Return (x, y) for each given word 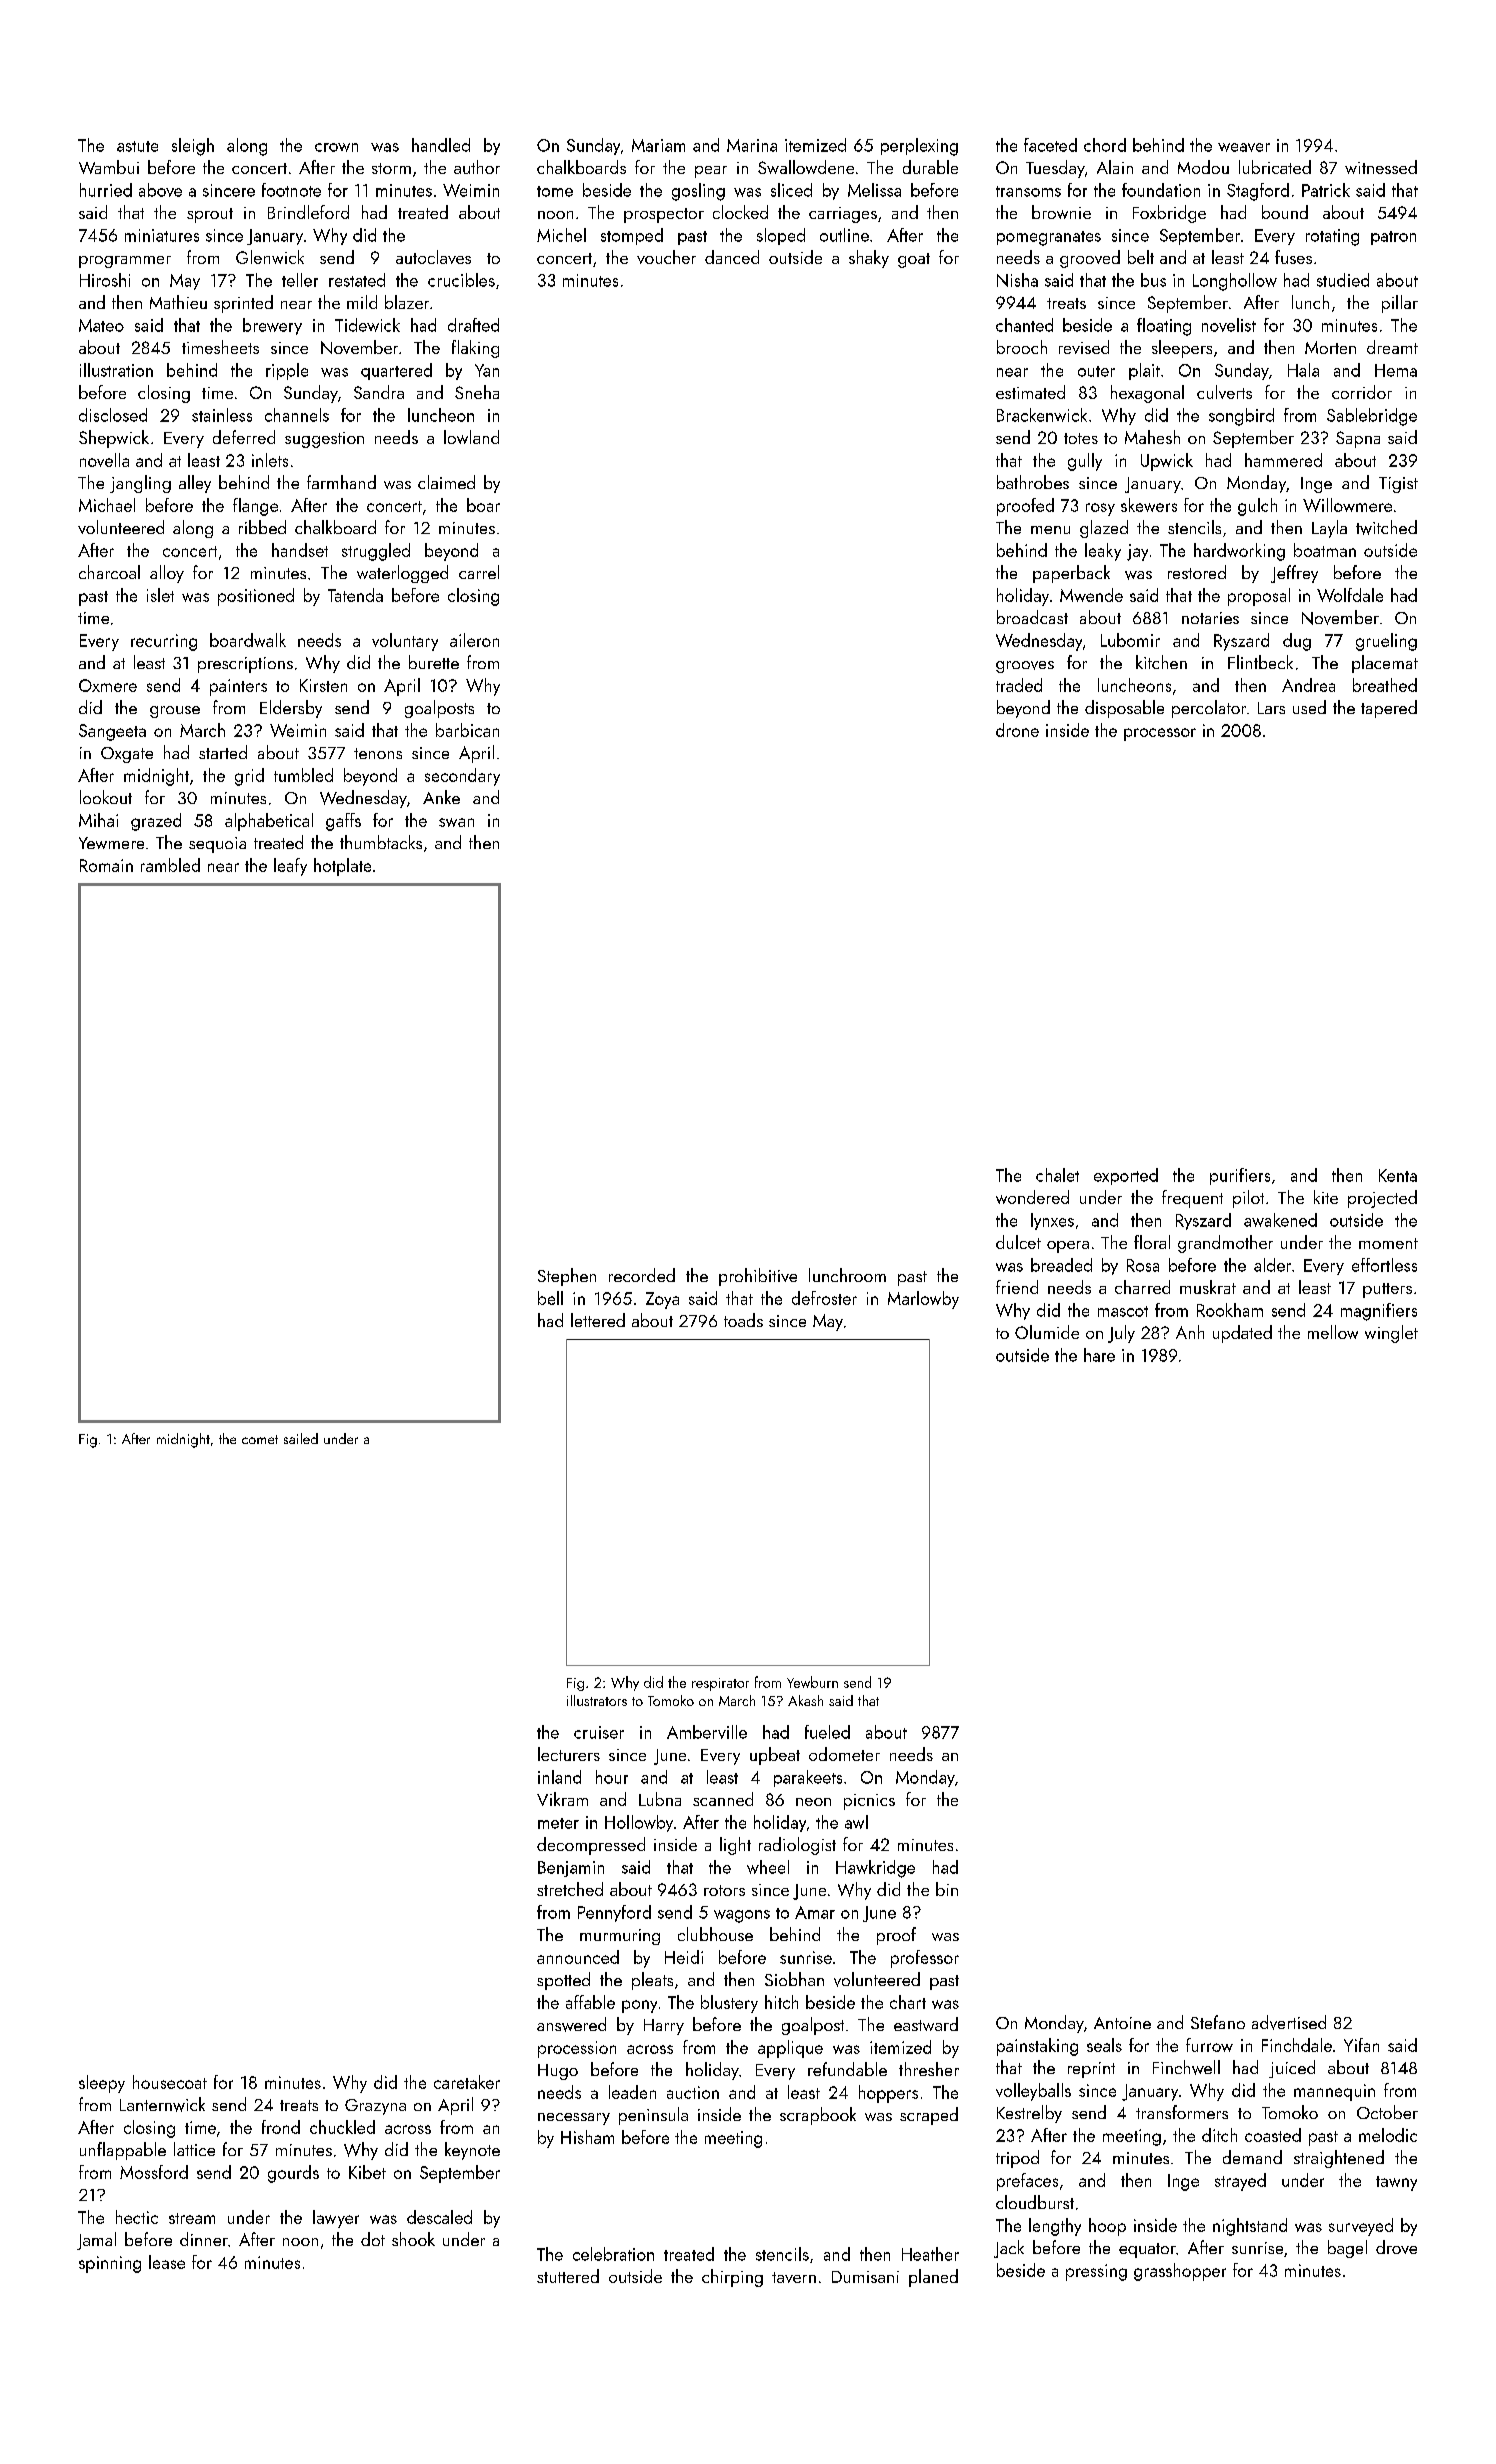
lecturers (569, 1754)
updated (1242, 1334)
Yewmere (111, 843)
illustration (116, 370)
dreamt (1392, 347)
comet (260, 1439)
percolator (1209, 709)
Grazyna (375, 2107)
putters (1387, 1290)
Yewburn (812, 1682)
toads (743, 1320)
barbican (467, 730)
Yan (487, 370)
